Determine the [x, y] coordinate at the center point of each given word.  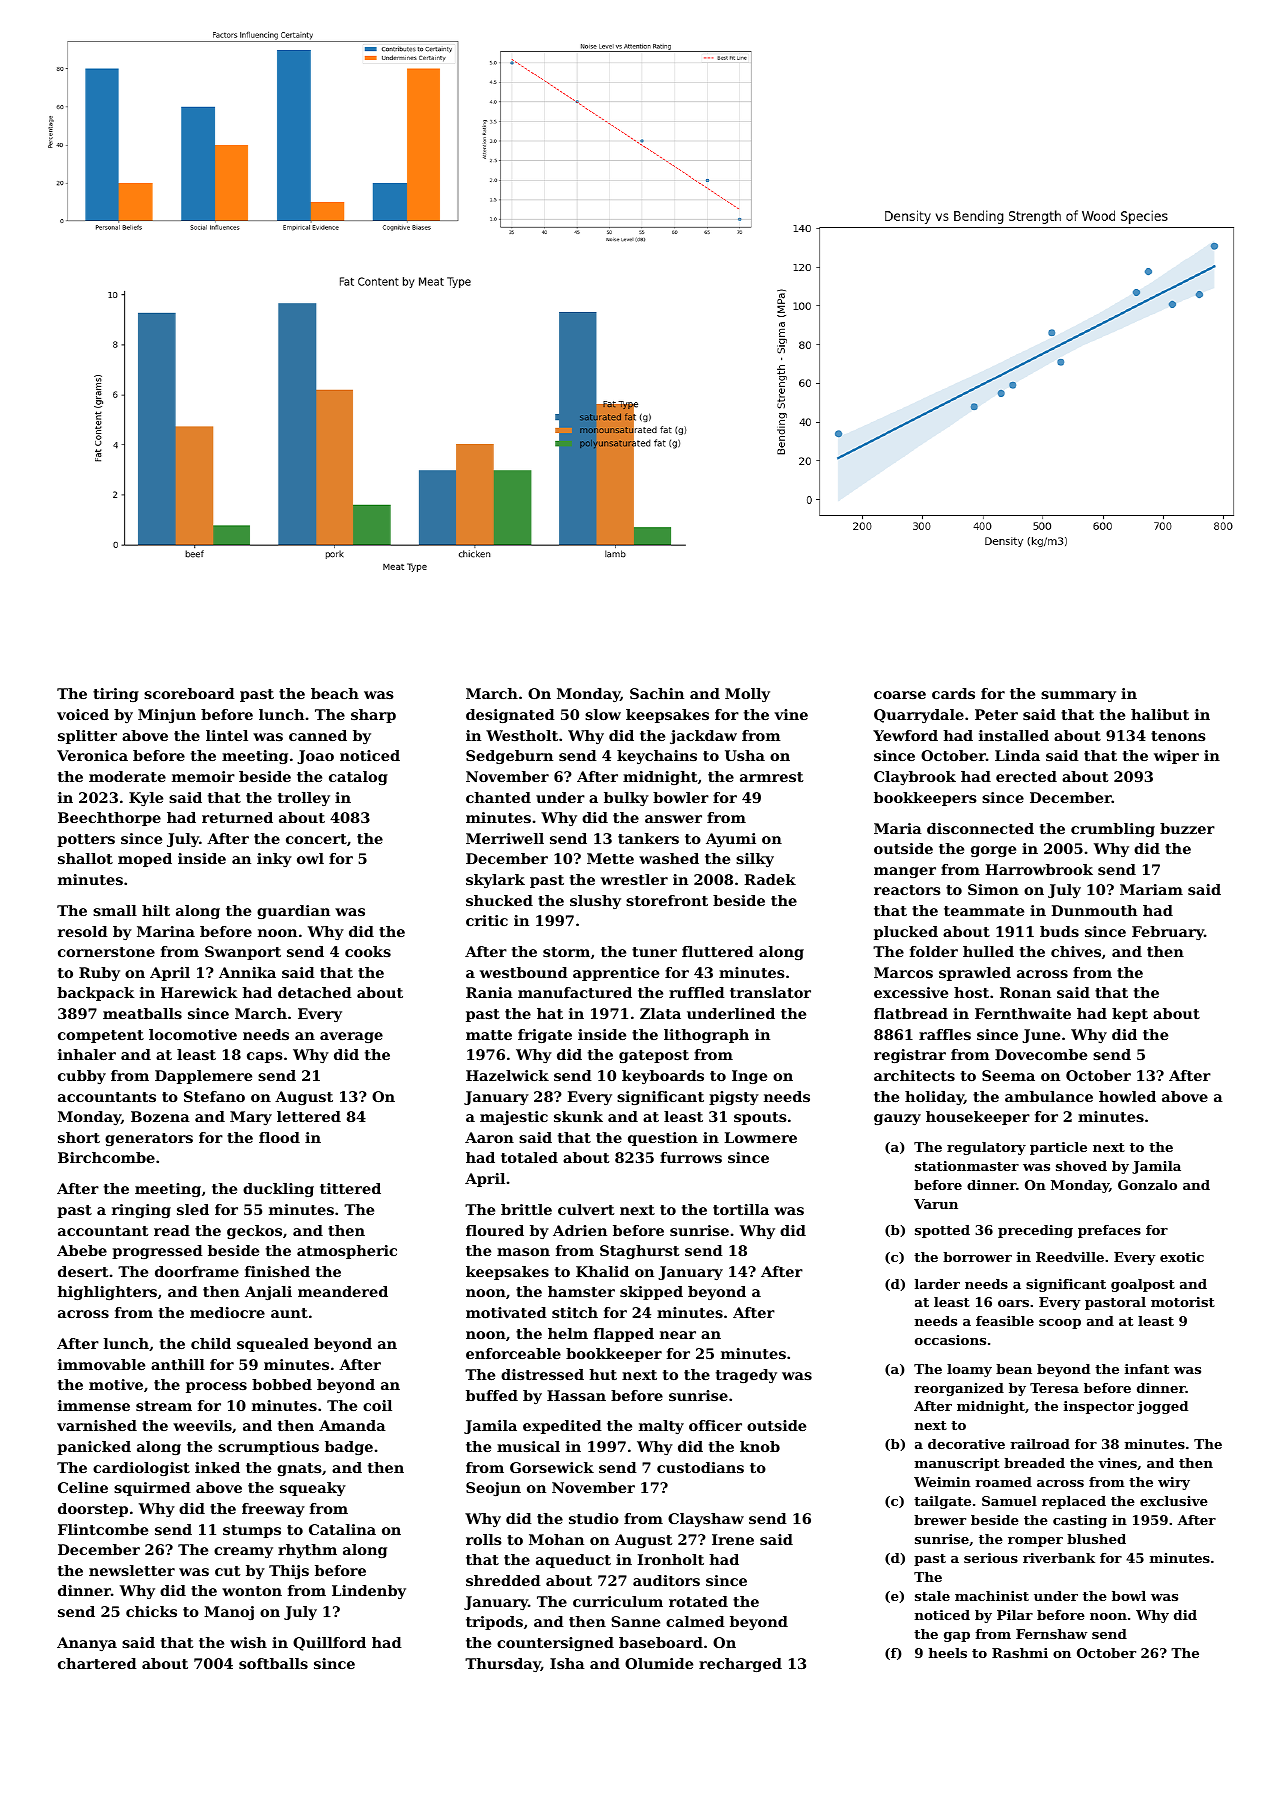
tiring [116, 695]
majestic [514, 1118]
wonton [252, 1591]
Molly [747, 695]
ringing [141, 1211]
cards [953, 693]
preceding [1035, 1231]
